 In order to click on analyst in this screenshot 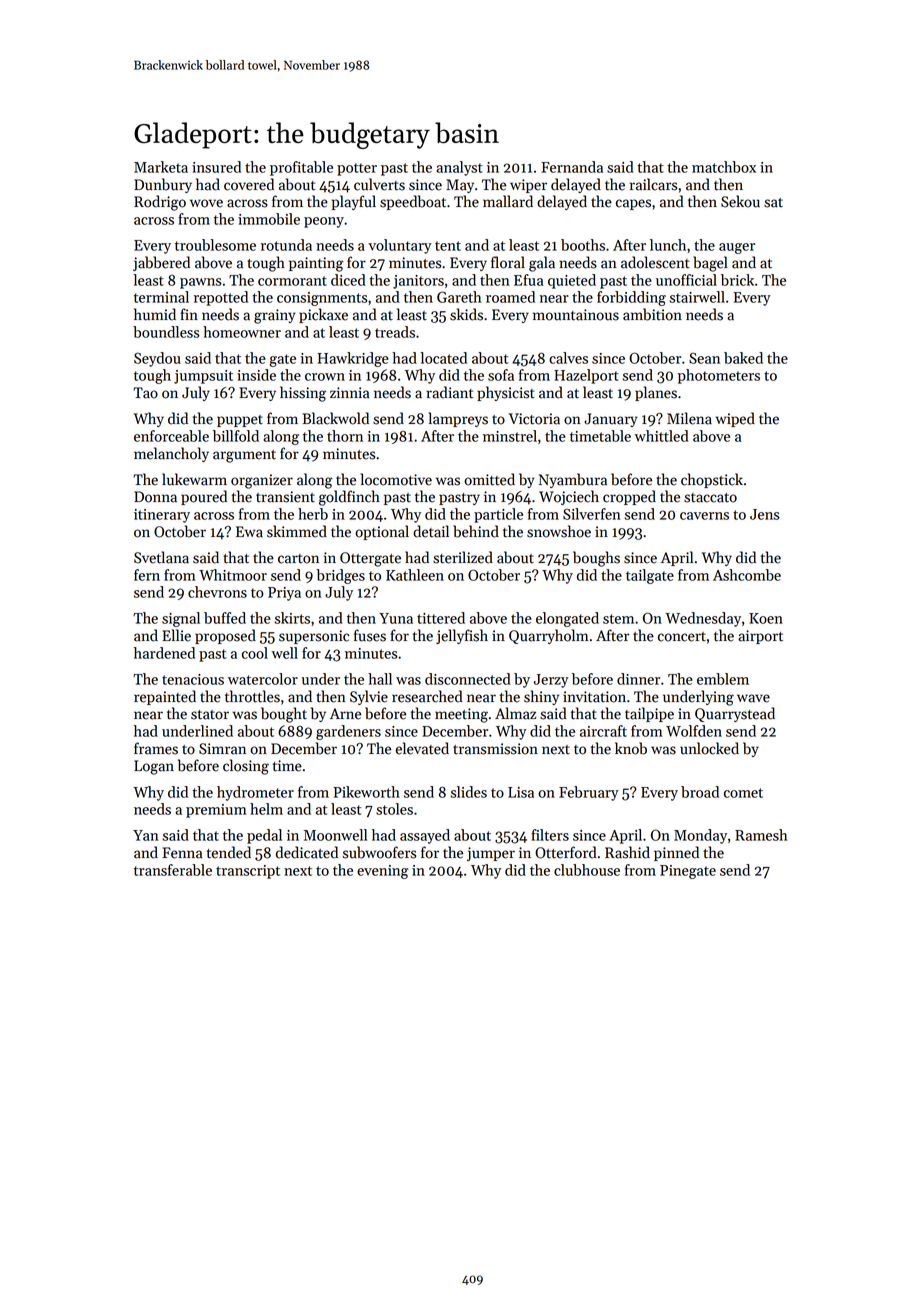, I will do `click(459, 168)`.
